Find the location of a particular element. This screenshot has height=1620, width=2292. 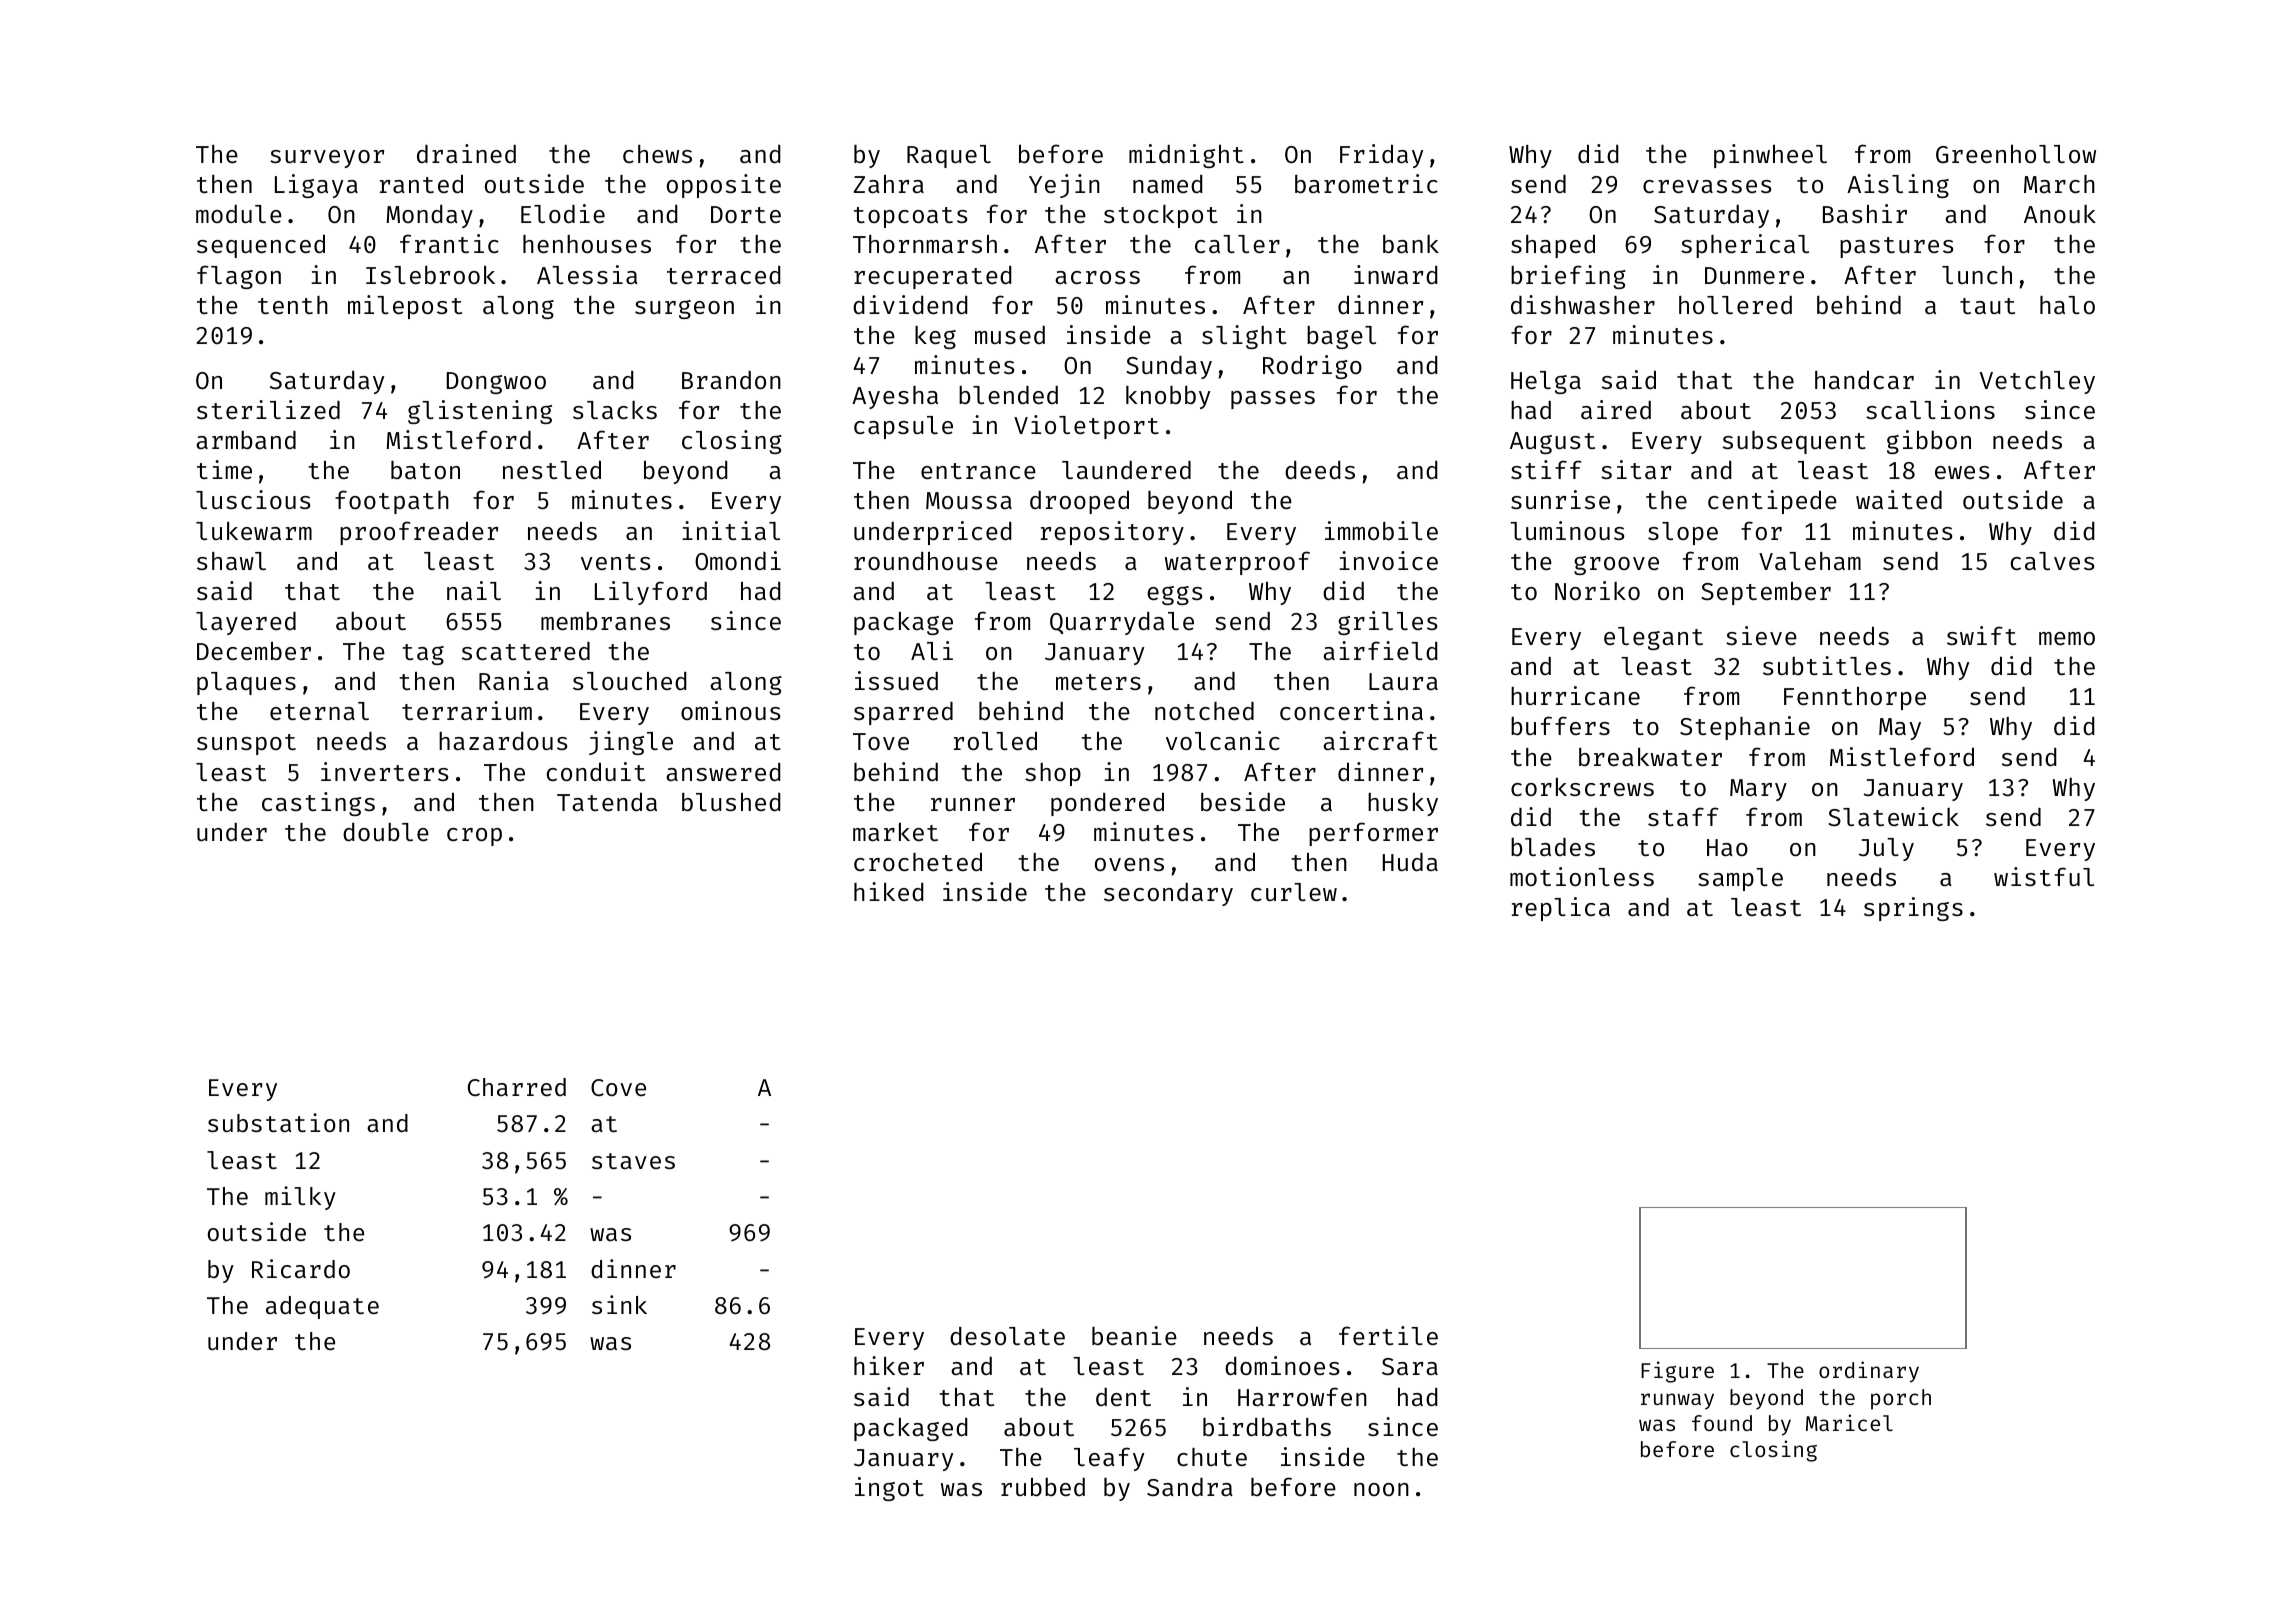

fertile is located at coordinates (1388, 1335).
